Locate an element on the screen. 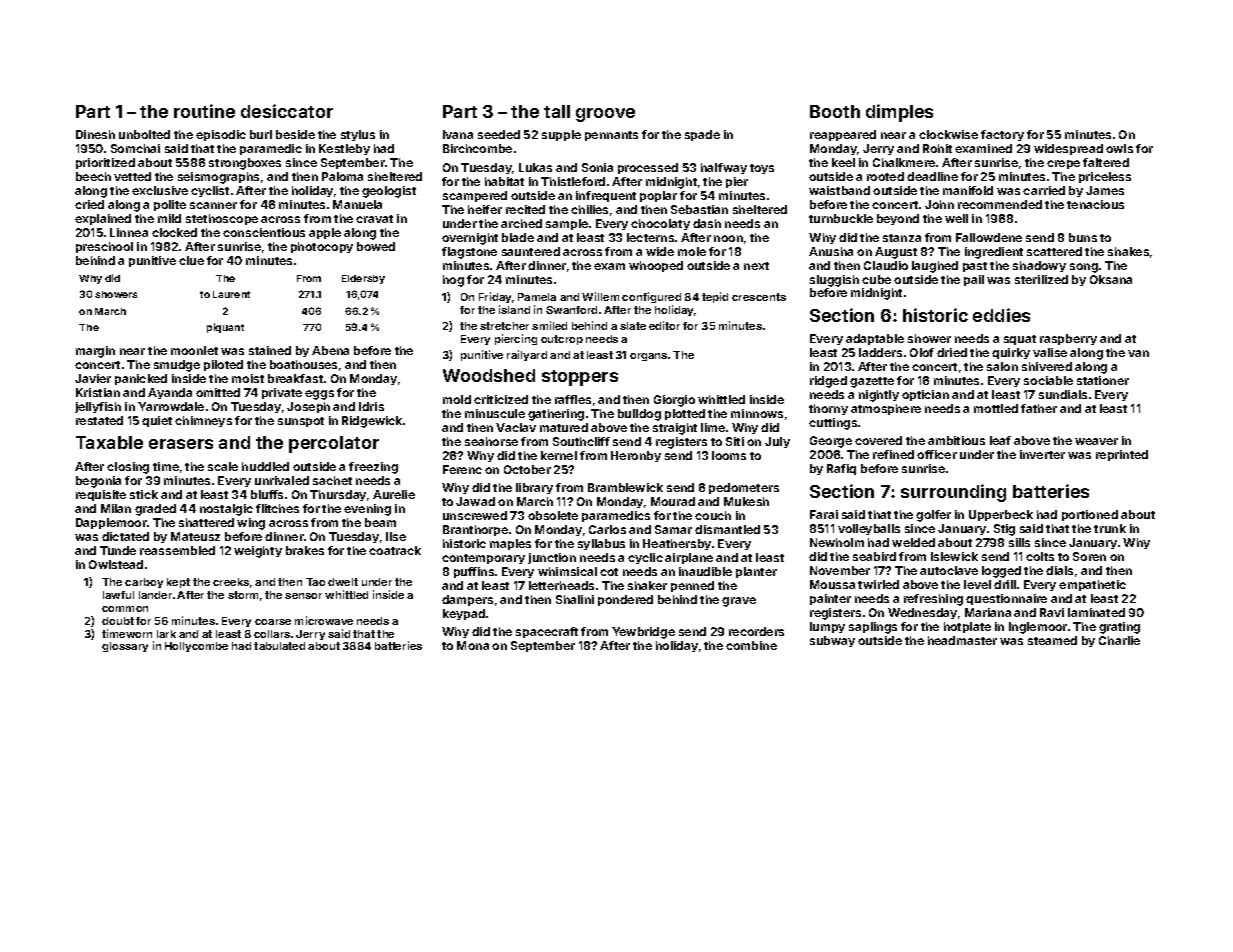 This screenshot has width=1233, height=952. microwave is located at coordinates (324, 620).
